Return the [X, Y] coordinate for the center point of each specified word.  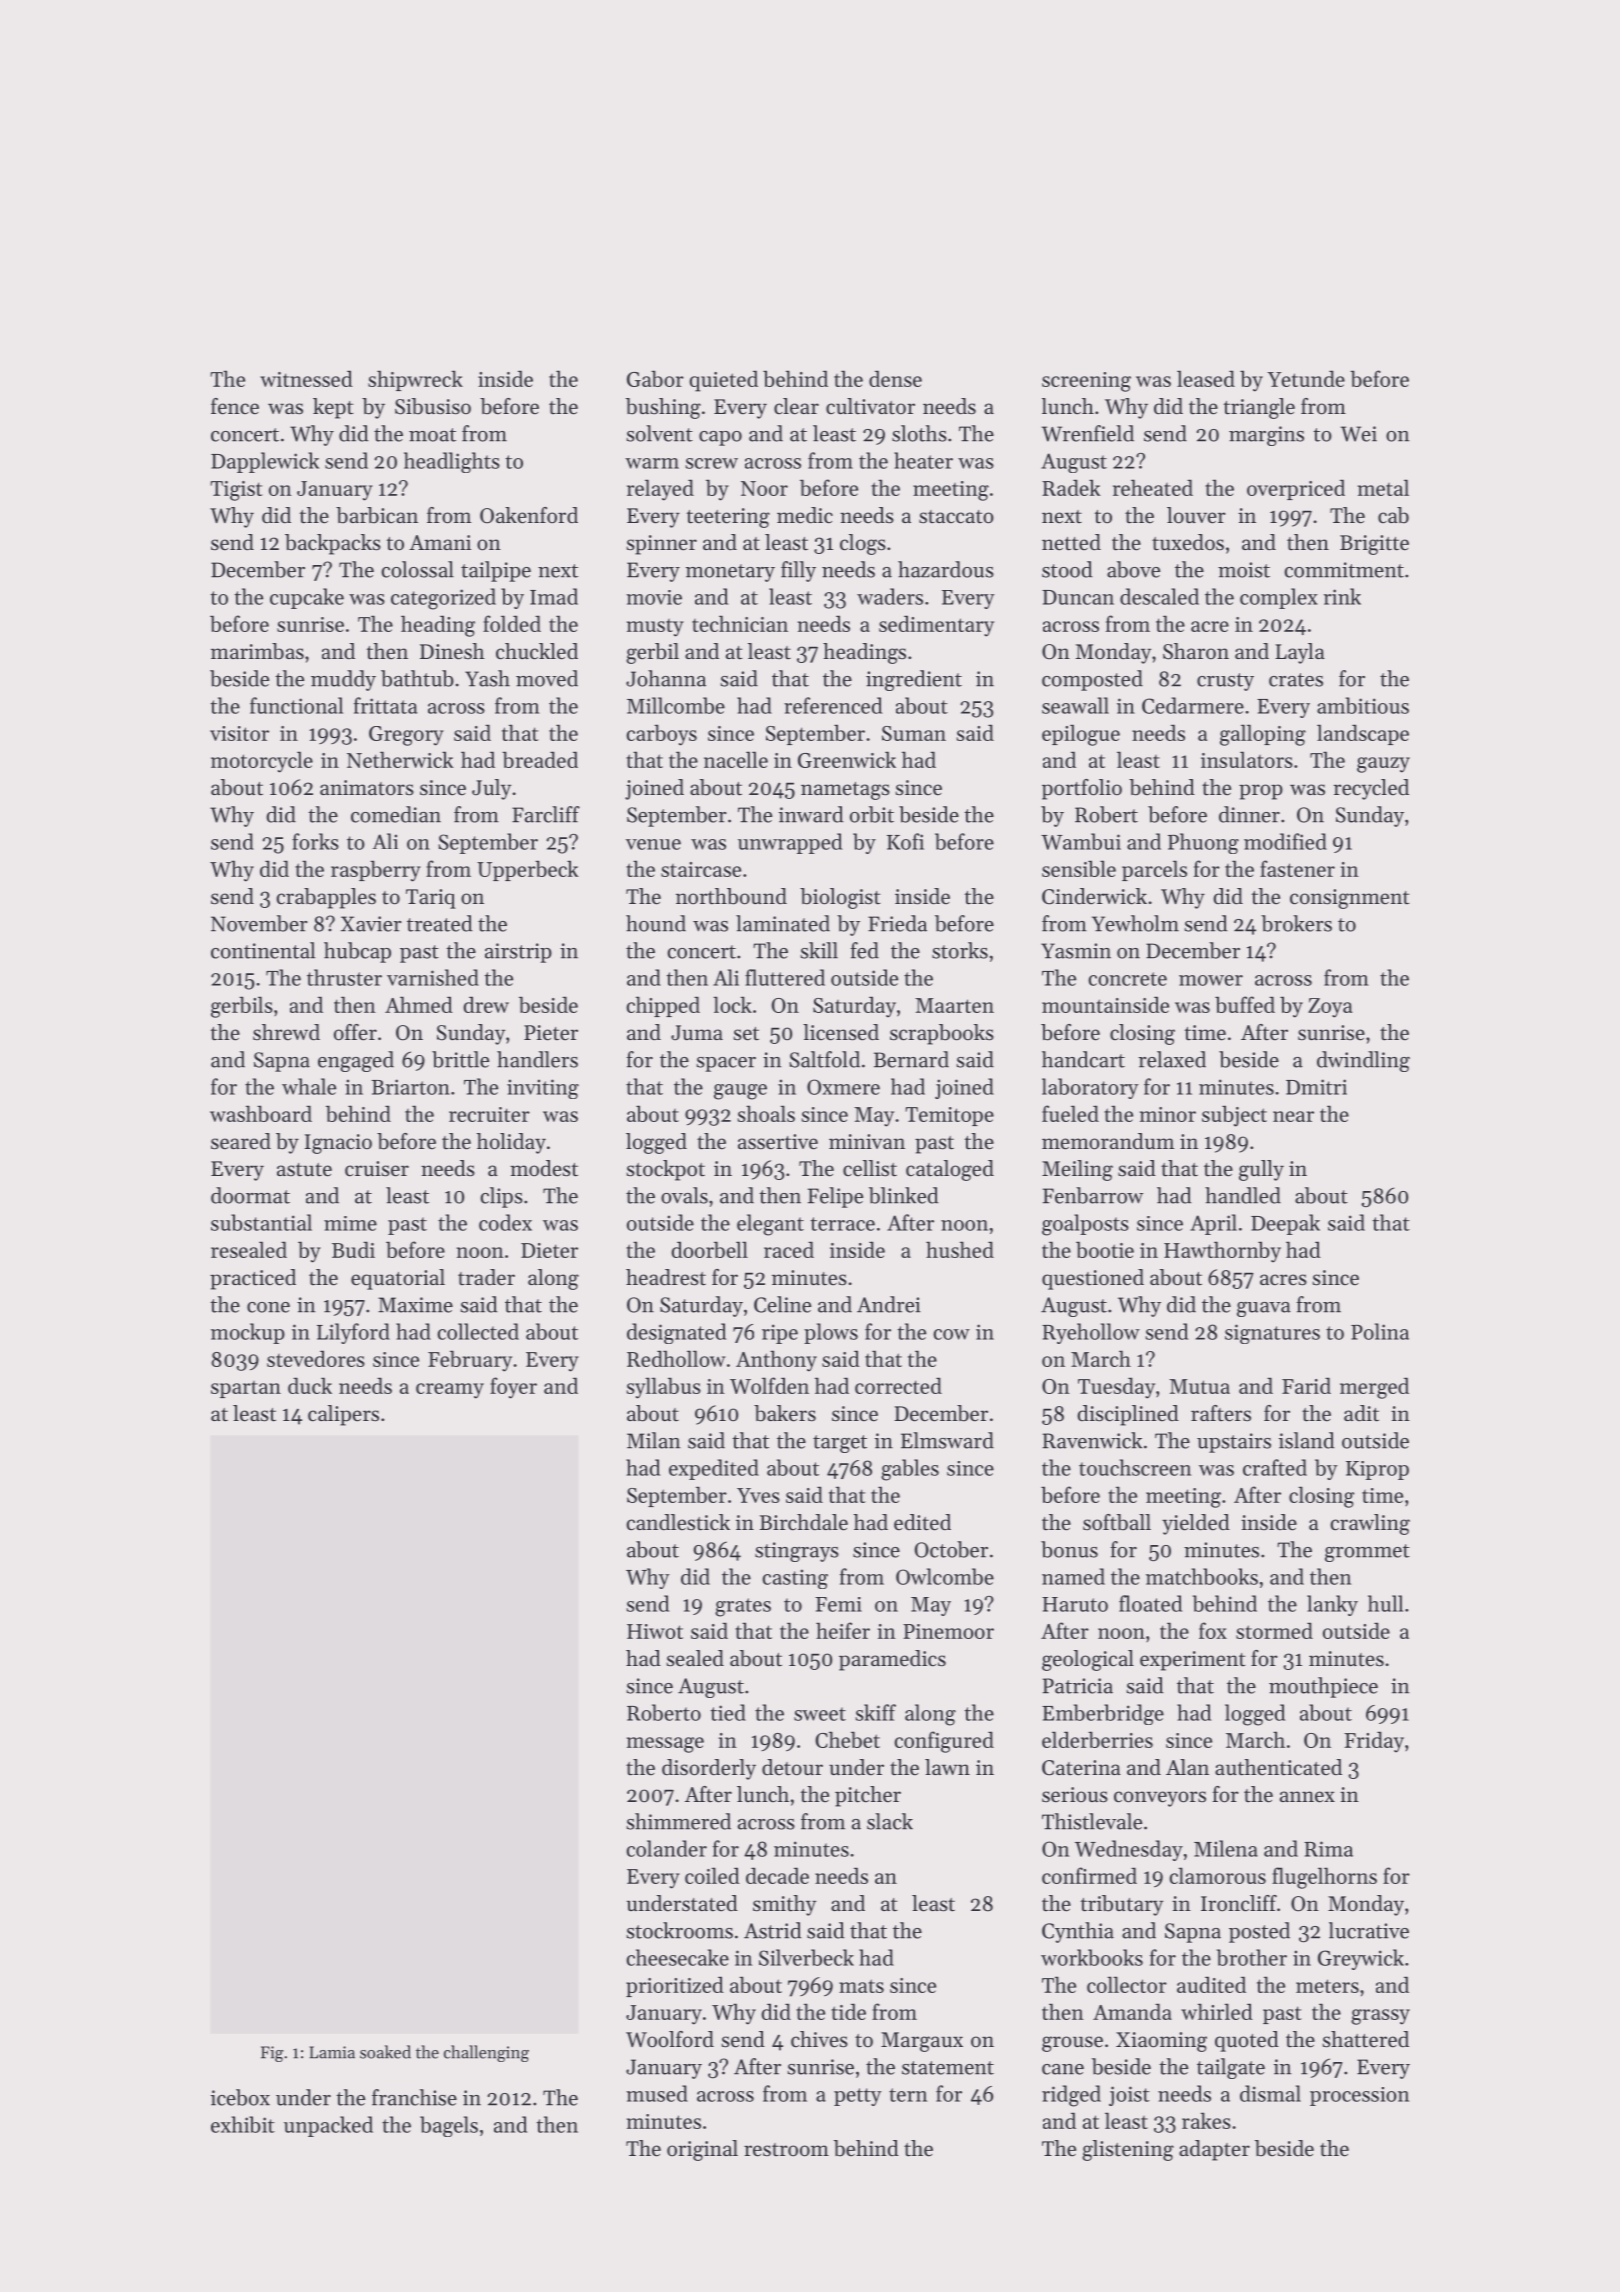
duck [310, 1385]
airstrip [518, 953]
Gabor [655, 378]
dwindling [1363, 1061]
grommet [1367, 1553]
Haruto [1075, 1604]
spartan [246, 1389]
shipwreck [415, 380]
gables [910, 1470]
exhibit [243, 2124]
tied [728, 1712]
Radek [1071, 487]
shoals [766, 1113]
